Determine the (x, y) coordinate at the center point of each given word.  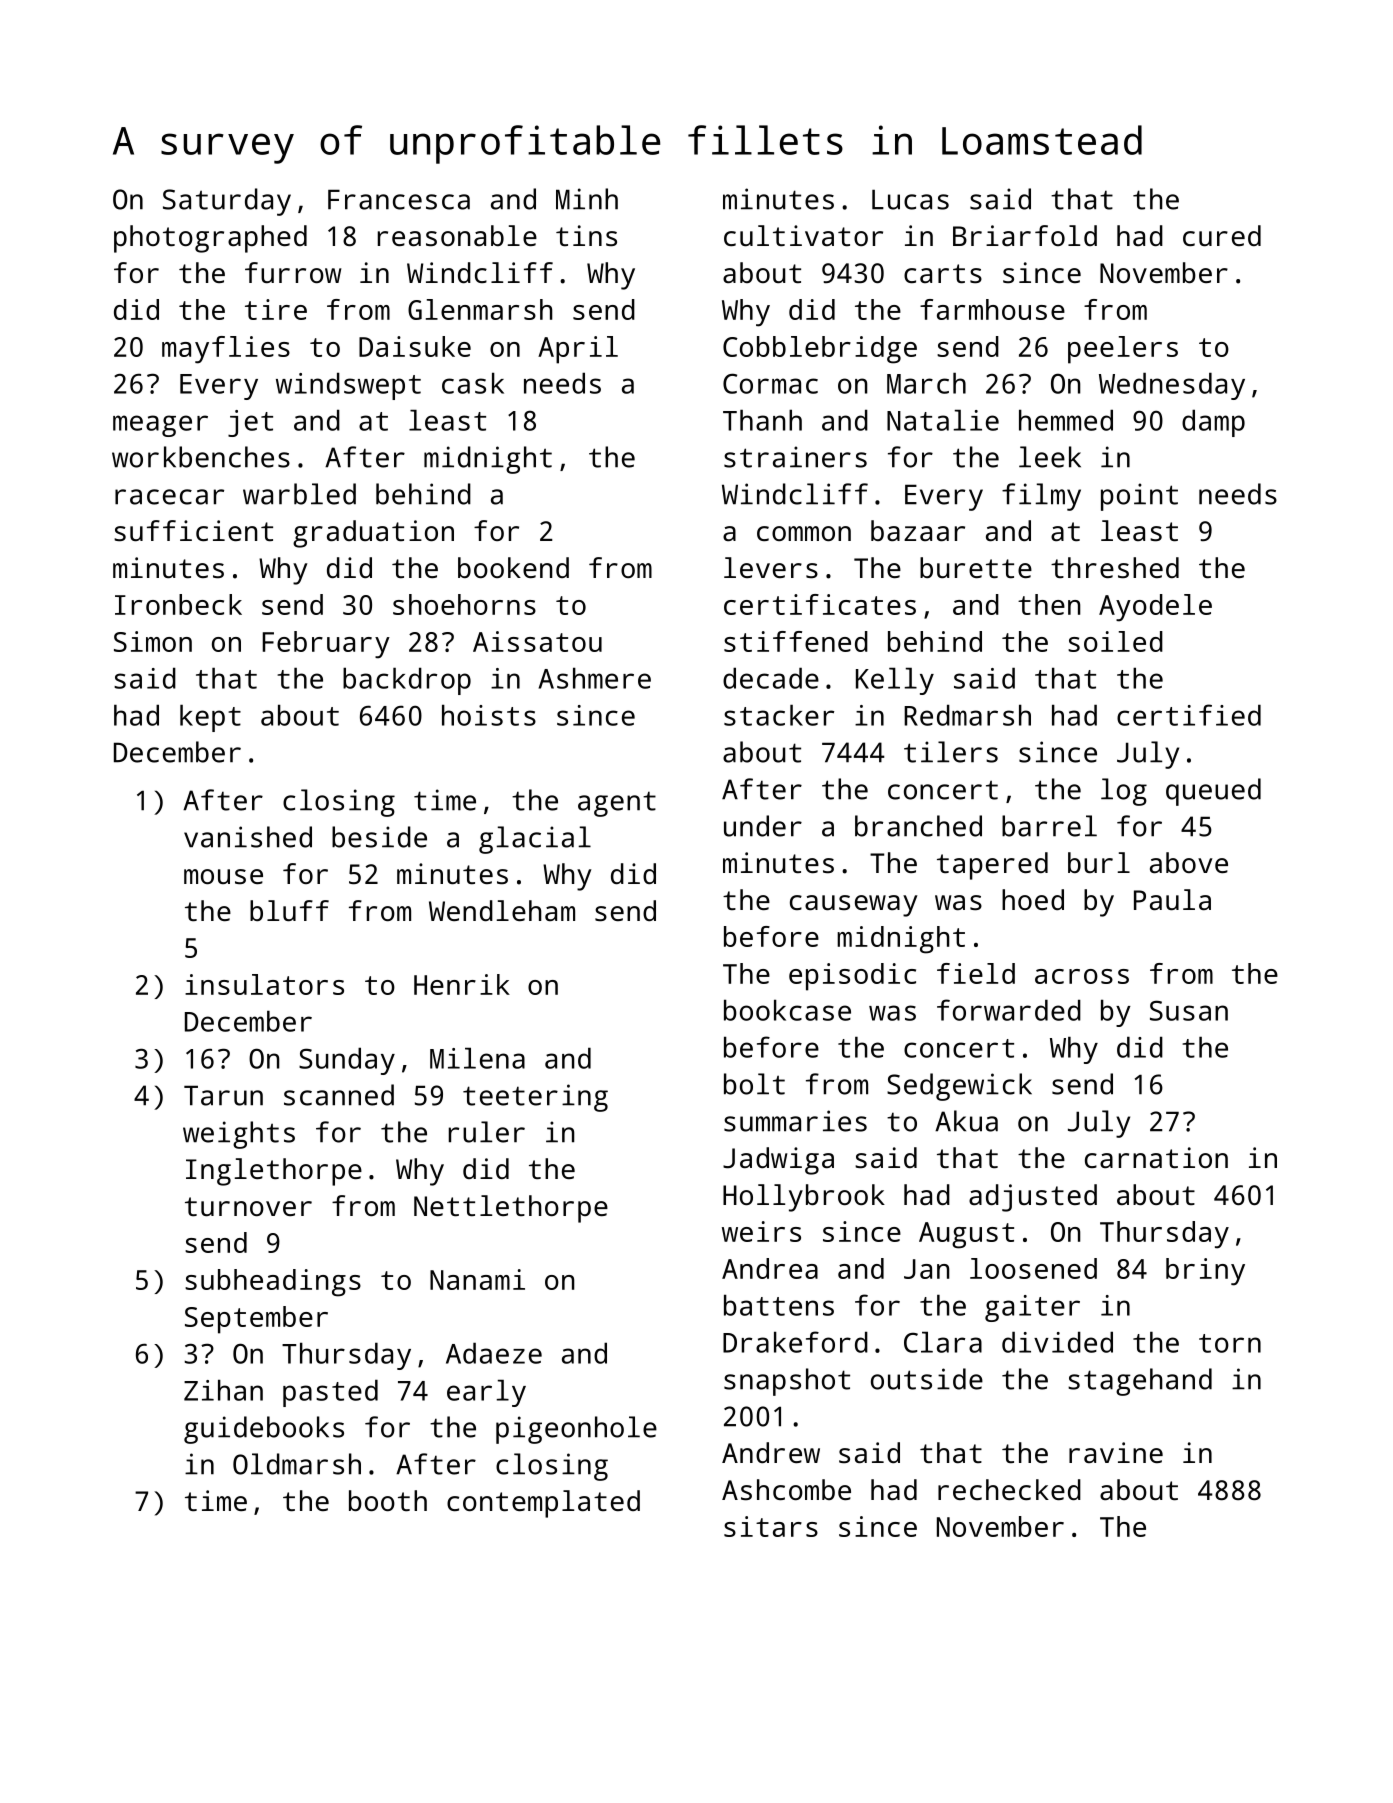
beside (379, 837)
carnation (1156, 1158)
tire (276, 309)
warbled (299, 494)
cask (473, 383)
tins (586, 235)
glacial (535, 840)
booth (388, 1500)
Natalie (943, 420)
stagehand (1140, 1382)
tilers (951, 752)
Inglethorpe (274, 1172)
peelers (1123, 350)
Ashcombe (786, 1490)
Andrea (770, 1268)
